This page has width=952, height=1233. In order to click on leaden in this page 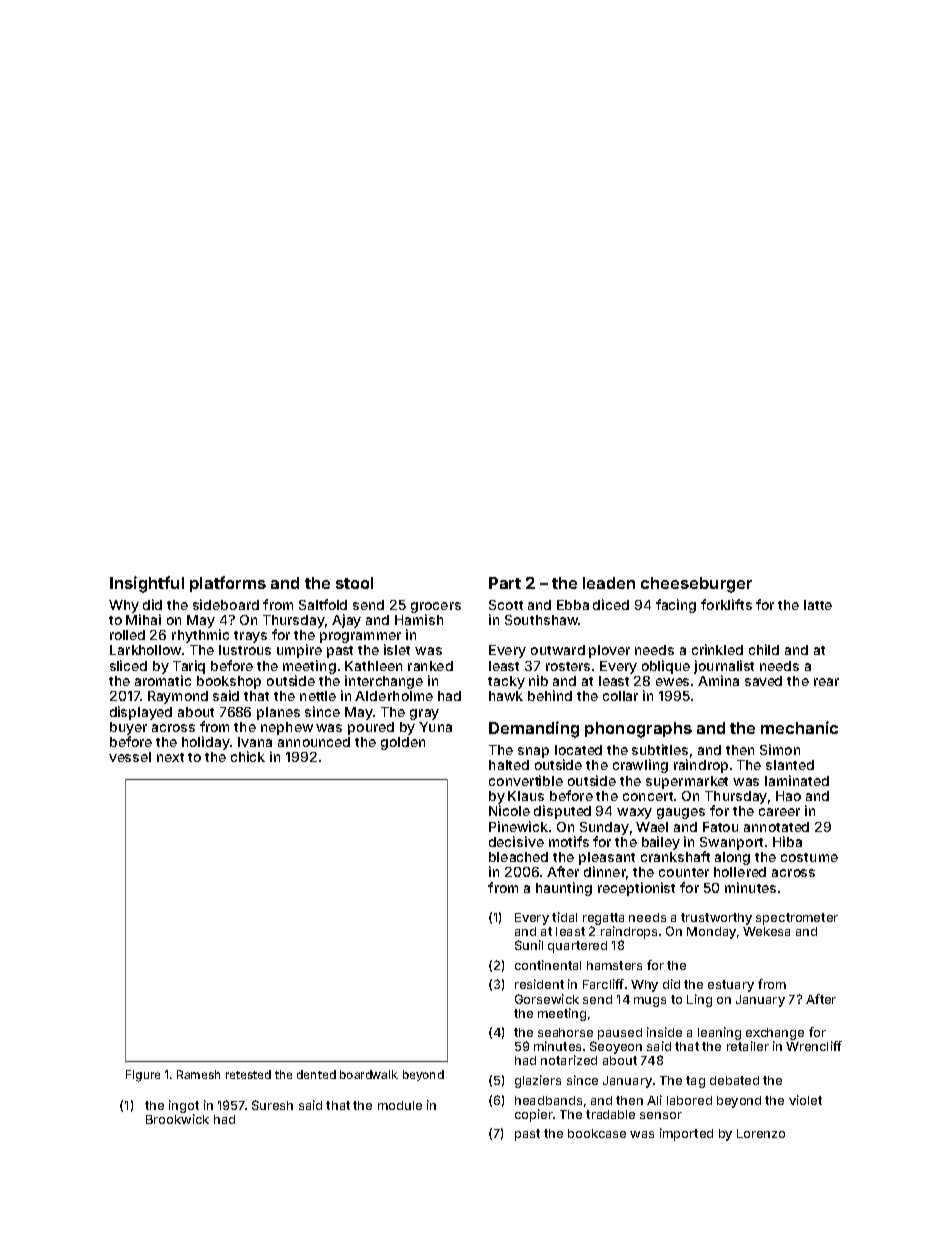, I will do `click(609, 583)`.
